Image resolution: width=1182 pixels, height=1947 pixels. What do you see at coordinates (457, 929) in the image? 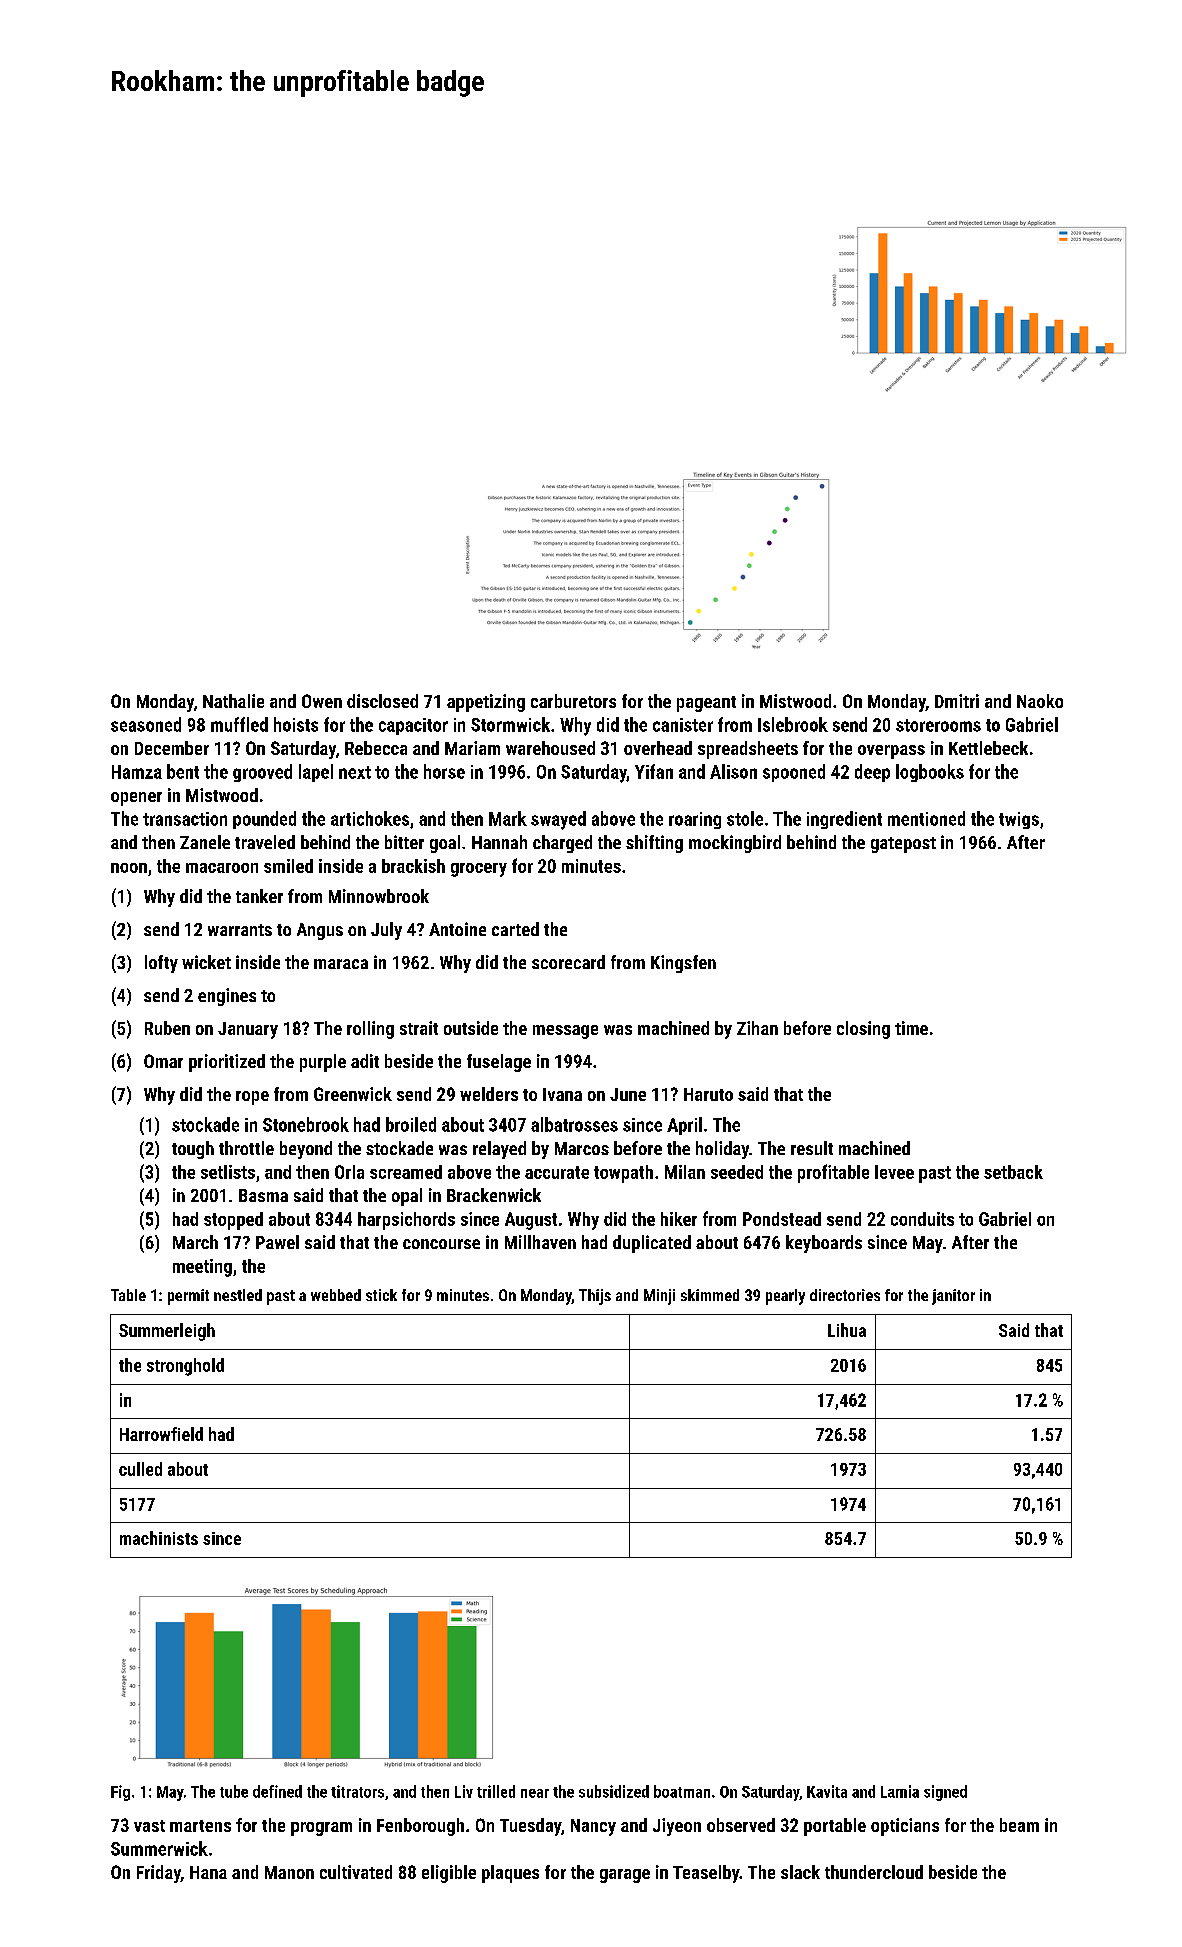
I see `Antoine` at bounding box center [457, 929].
